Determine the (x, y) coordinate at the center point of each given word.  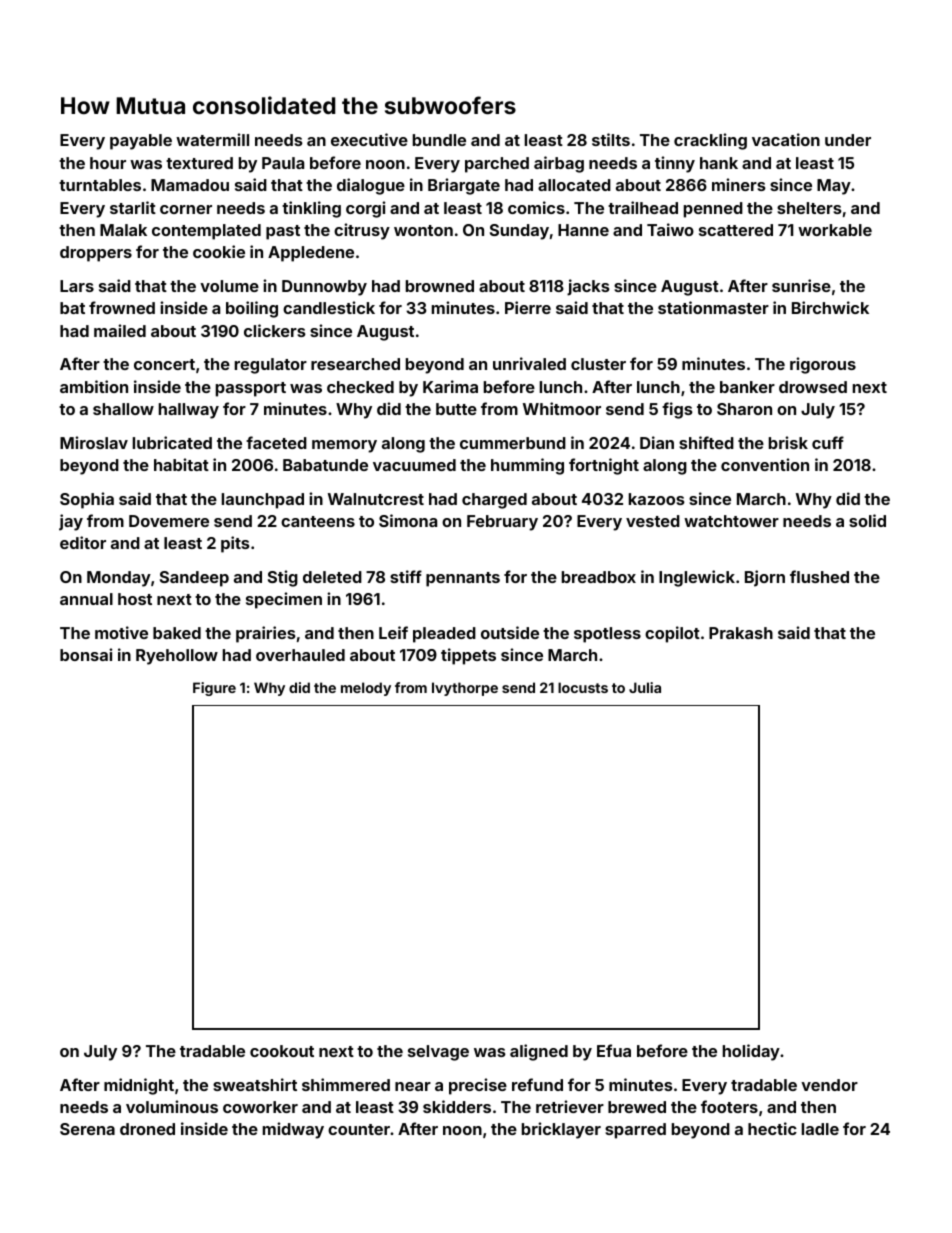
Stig (283, 578)
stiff (406, 576)
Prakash (741, 633)
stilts (611, 139)
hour (108, 163)
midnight (139, 1086)
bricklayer (561, 1130)
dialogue (371, 186)
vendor (829, 1085)
